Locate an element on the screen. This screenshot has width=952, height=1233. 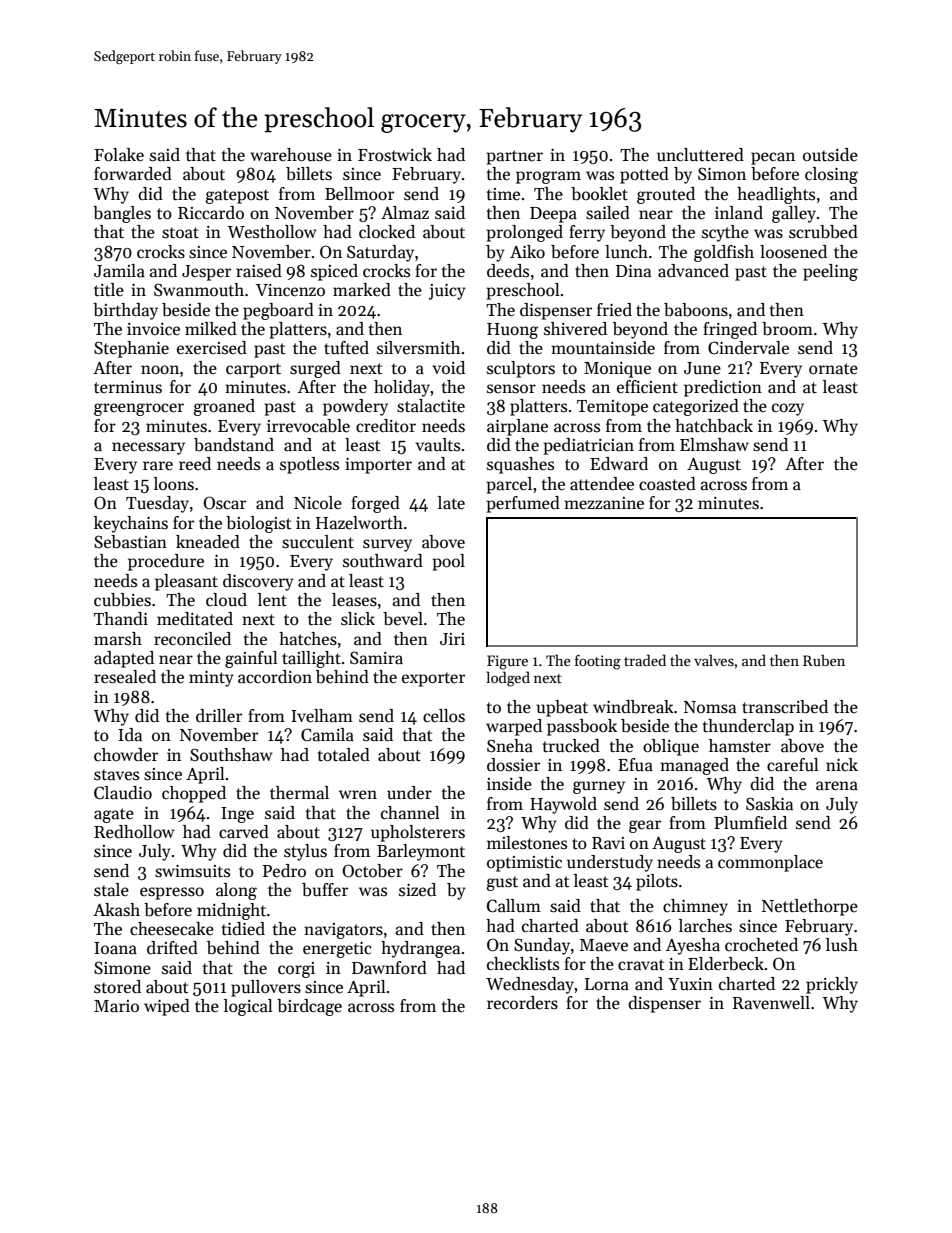
crocheted is located at coordinates (761, 945).
